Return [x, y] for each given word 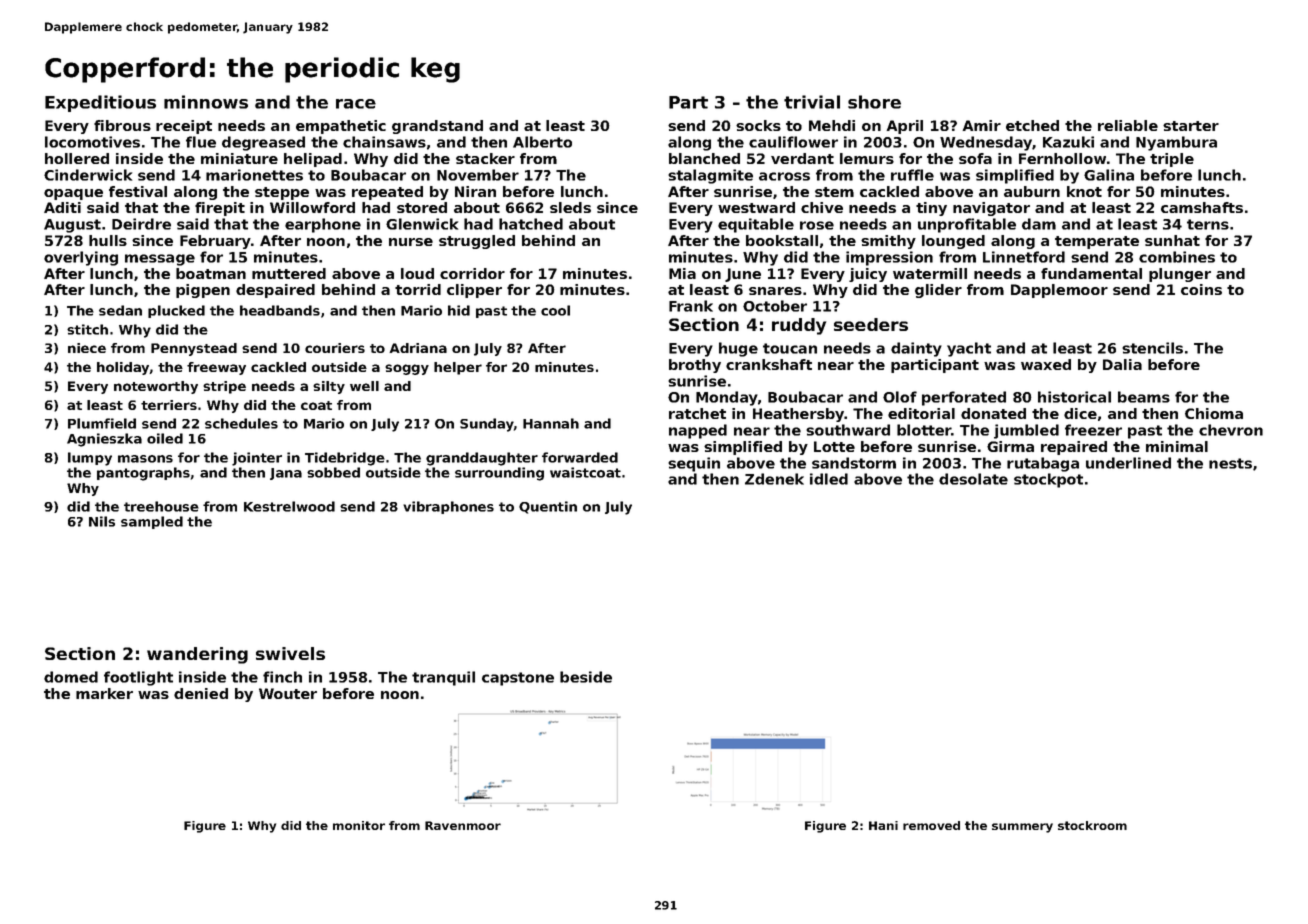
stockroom [1092, 825]
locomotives [92, 142]
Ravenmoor [463, 825]
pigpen [203, 291]
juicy [868, 275]
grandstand [437, 127]
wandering [197, 655]
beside [586, 677]
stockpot [1048, 480]
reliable [1128, 125]
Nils [102, 521]
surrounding [499, 474]
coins [1201, 289]
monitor [359, 825]
